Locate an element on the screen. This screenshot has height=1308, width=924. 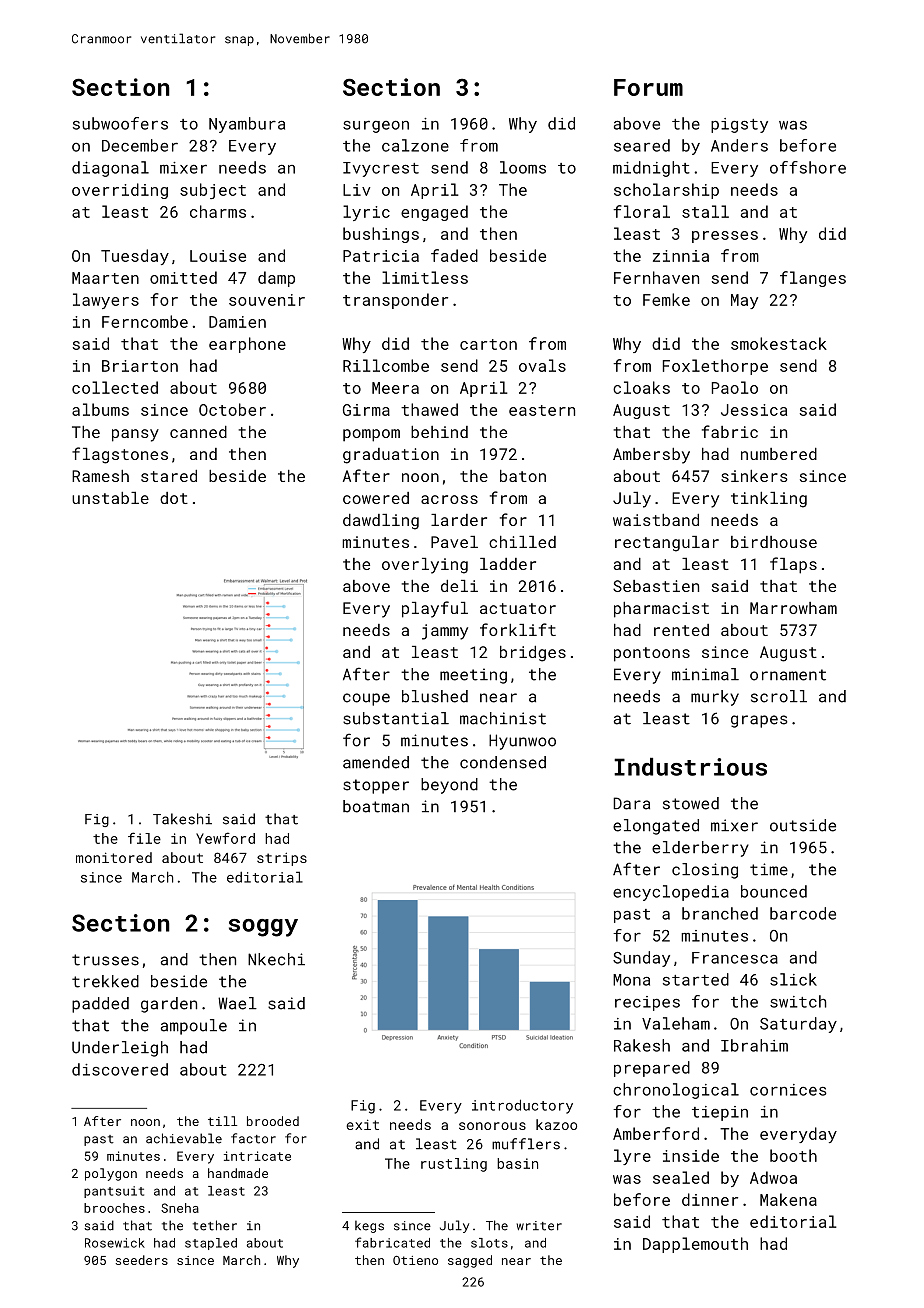
padded is located at coordinates (100, 1005).
